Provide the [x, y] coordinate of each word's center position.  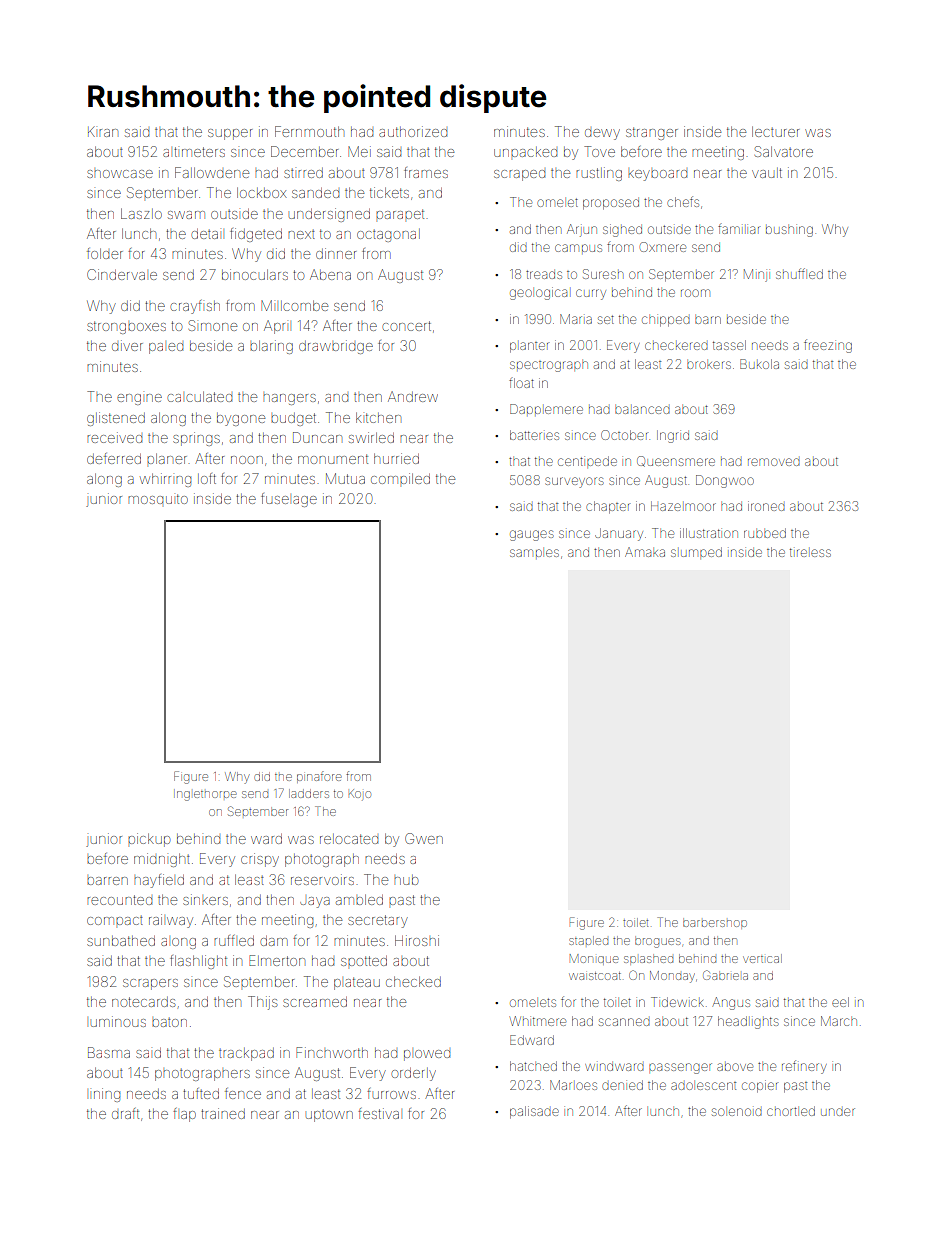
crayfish [195, 307]
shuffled [799, 273]
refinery [804, 1067]
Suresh [603, 274]
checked [413, 981]
